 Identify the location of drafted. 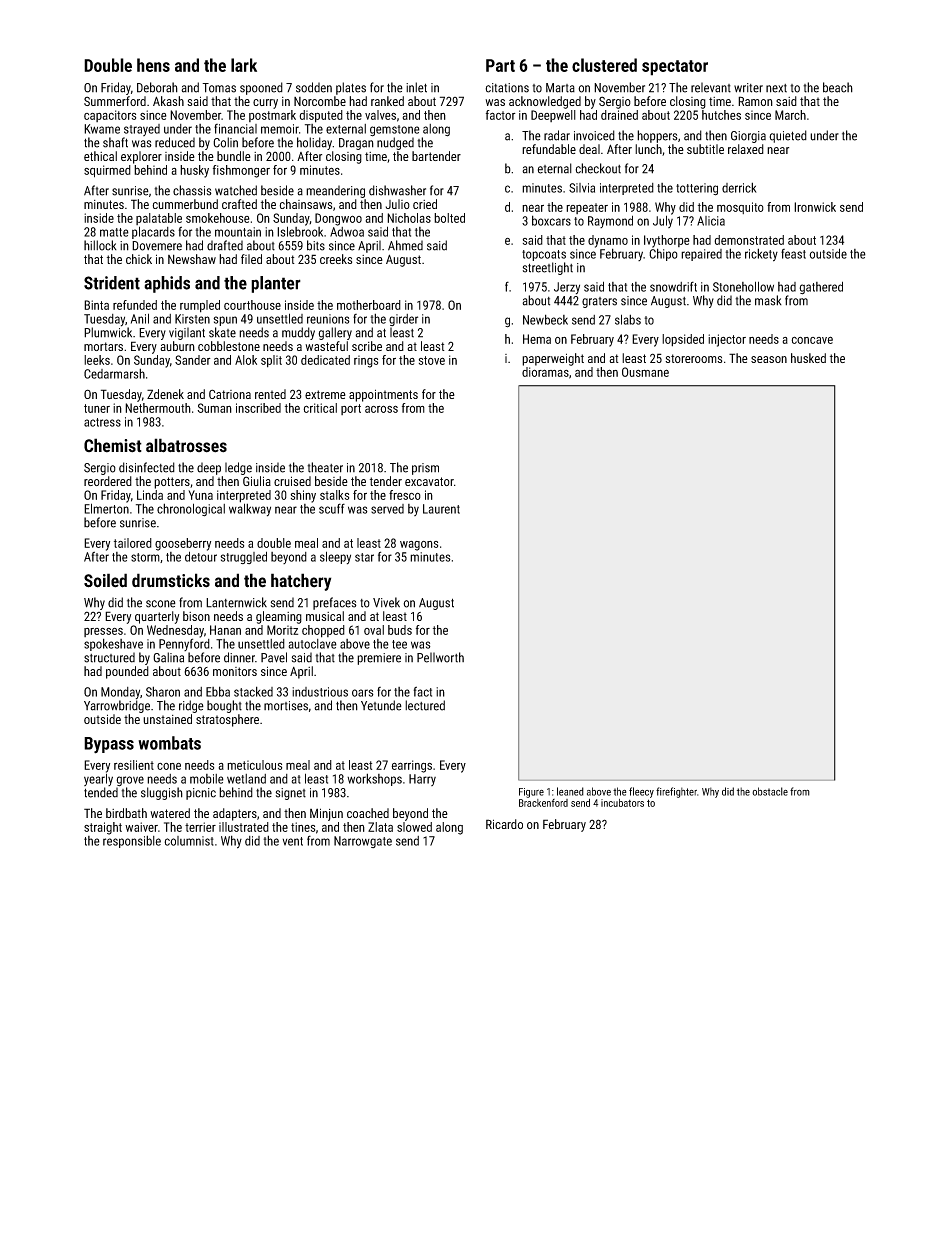
(225, 245).
